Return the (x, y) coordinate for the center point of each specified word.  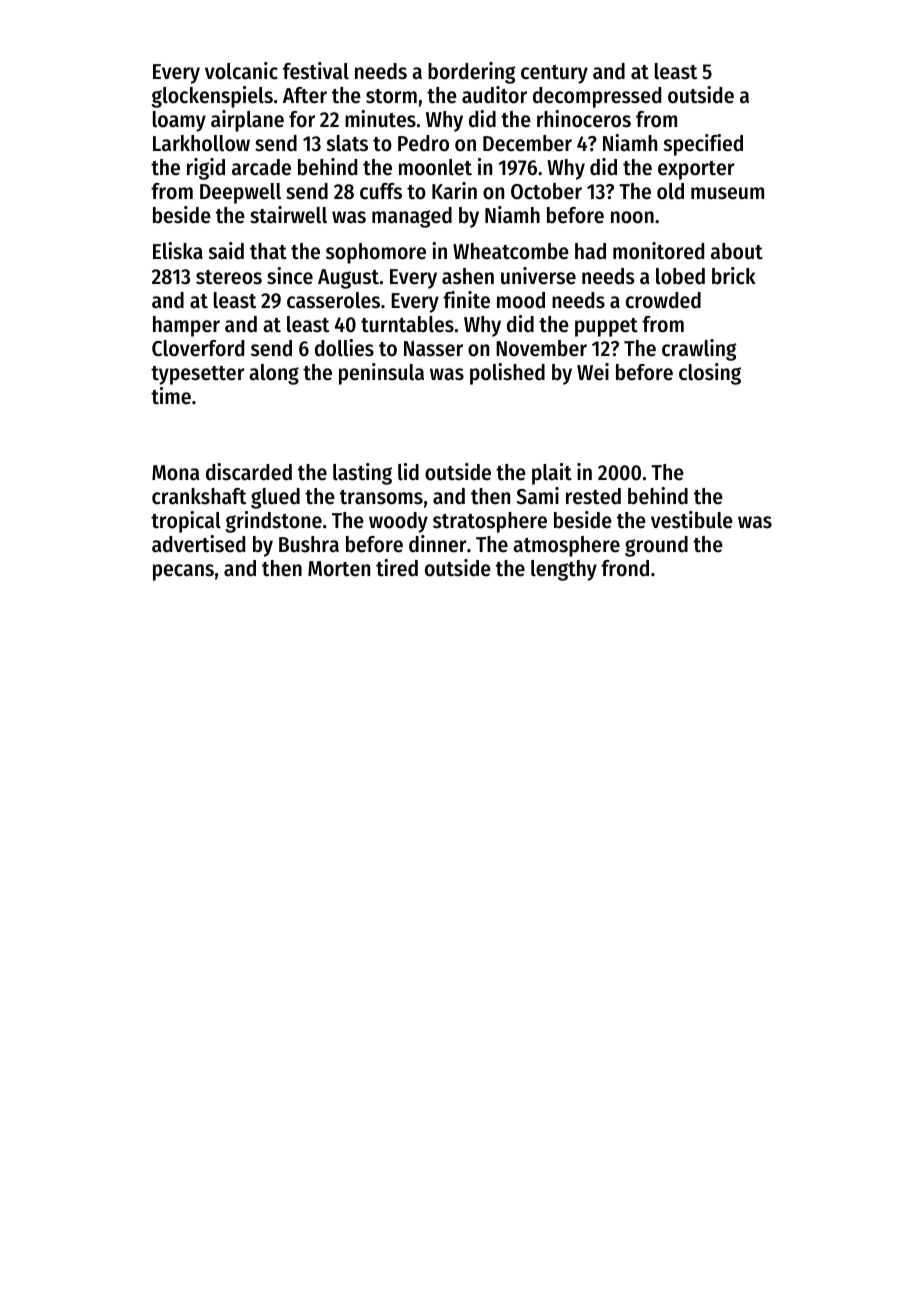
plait (552, 474)
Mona (175, 473)
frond (625, 568)
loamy (179, 121)
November (541, 348)
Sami (538, 496)
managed (412, 217)
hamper (186, 326)
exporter (696, 170)
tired (397, 568)
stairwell (288, 215)
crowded (663, 300)
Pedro (423, 143)
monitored (658, 251)
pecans (183, 572)
